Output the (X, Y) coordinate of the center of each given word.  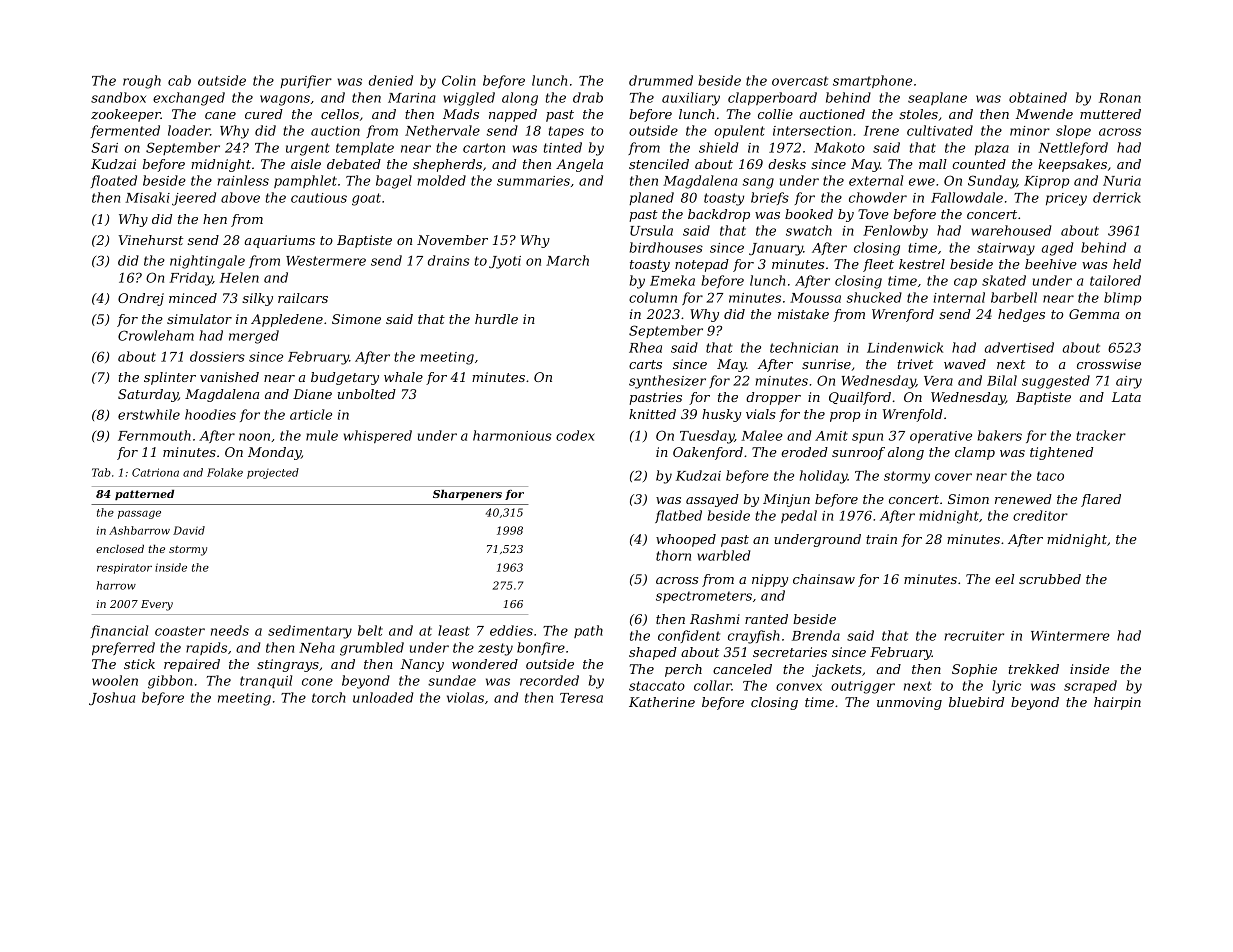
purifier (306, 81)
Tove (873, 214)
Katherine (662, 702)
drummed (661, 80)
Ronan (1120, 98)
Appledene (287, 320)
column (653, 297)
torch (329, 697)
